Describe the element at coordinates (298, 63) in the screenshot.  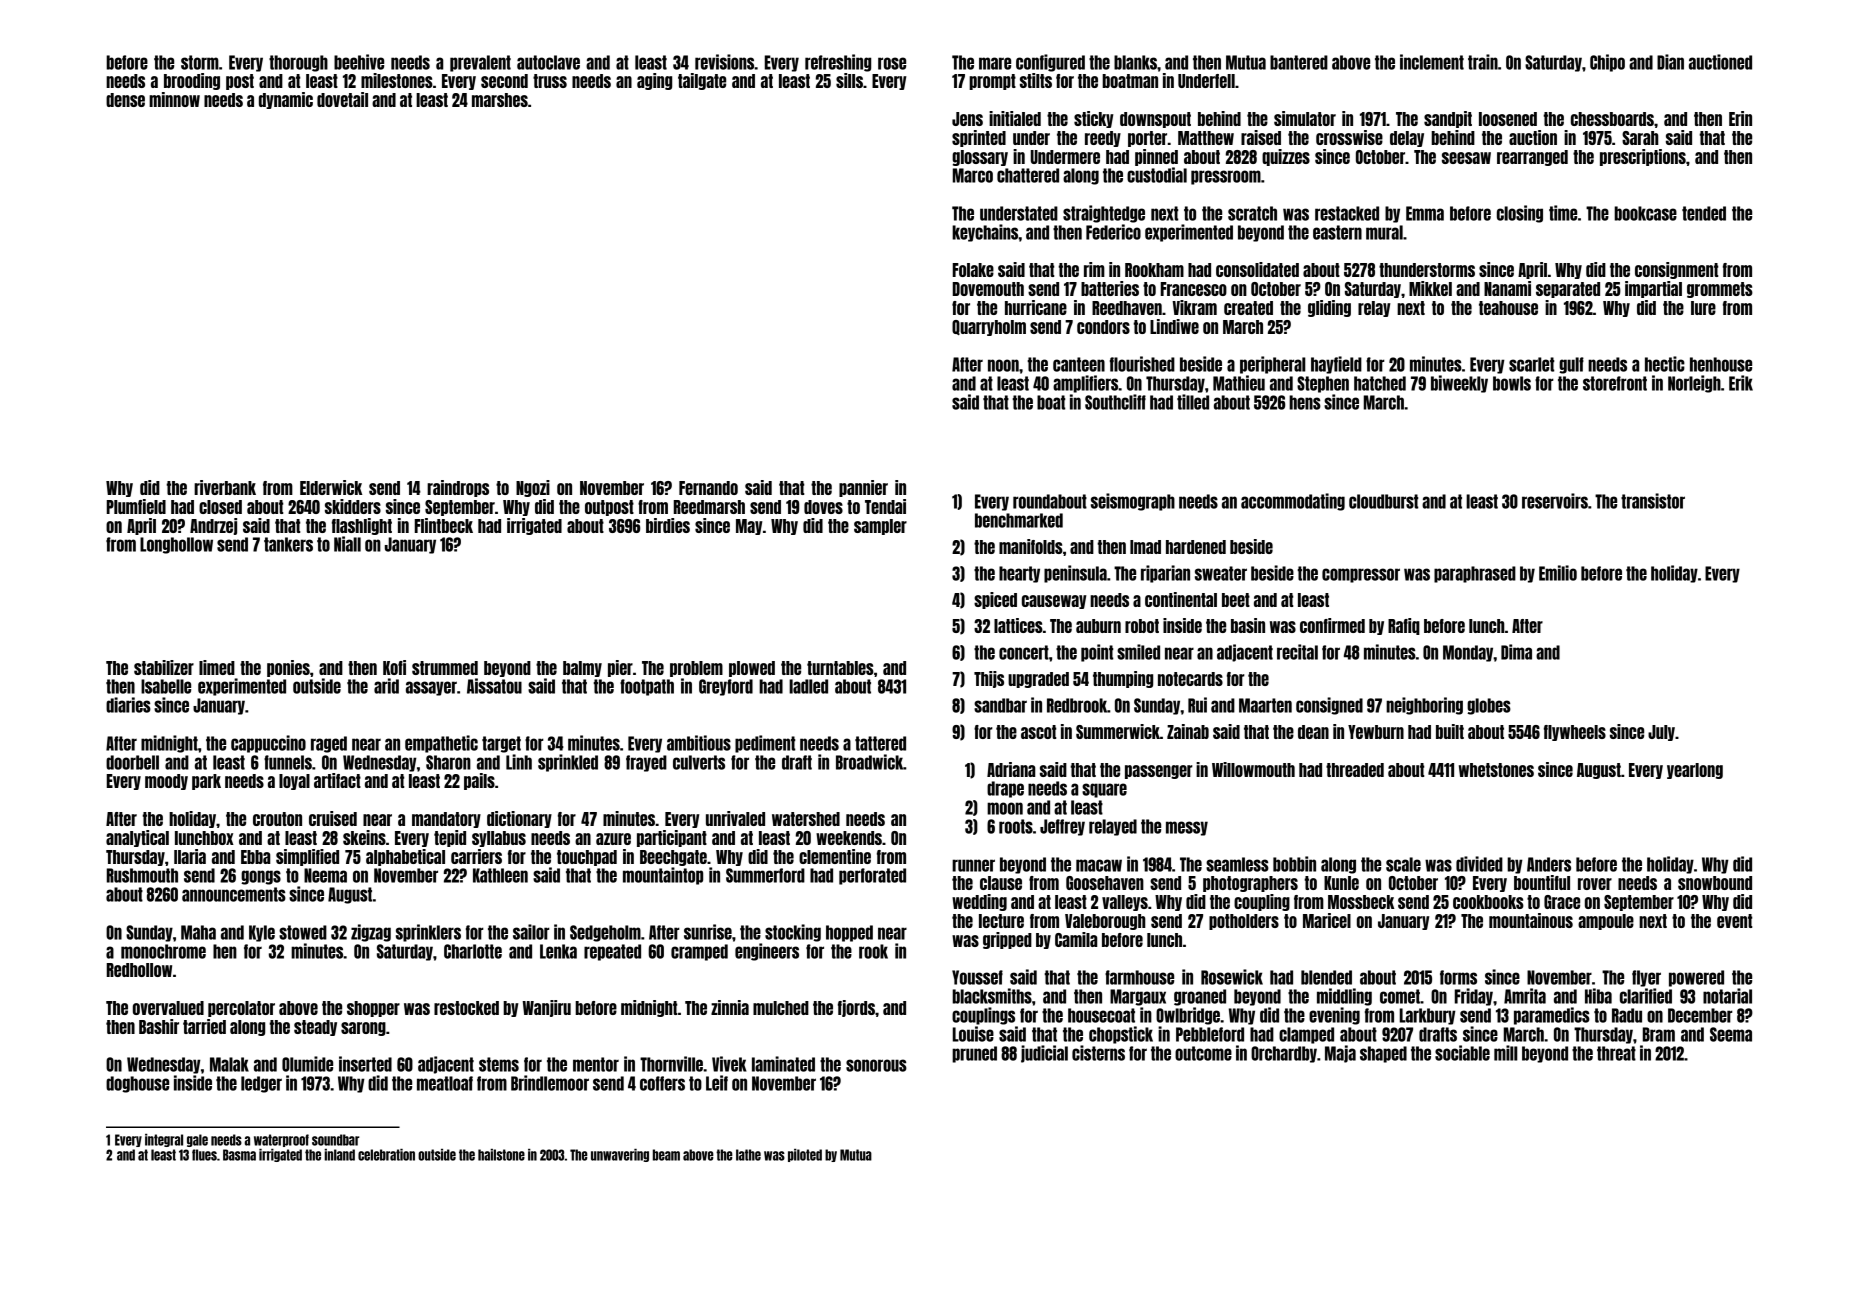
I see `thorough` at that location.
